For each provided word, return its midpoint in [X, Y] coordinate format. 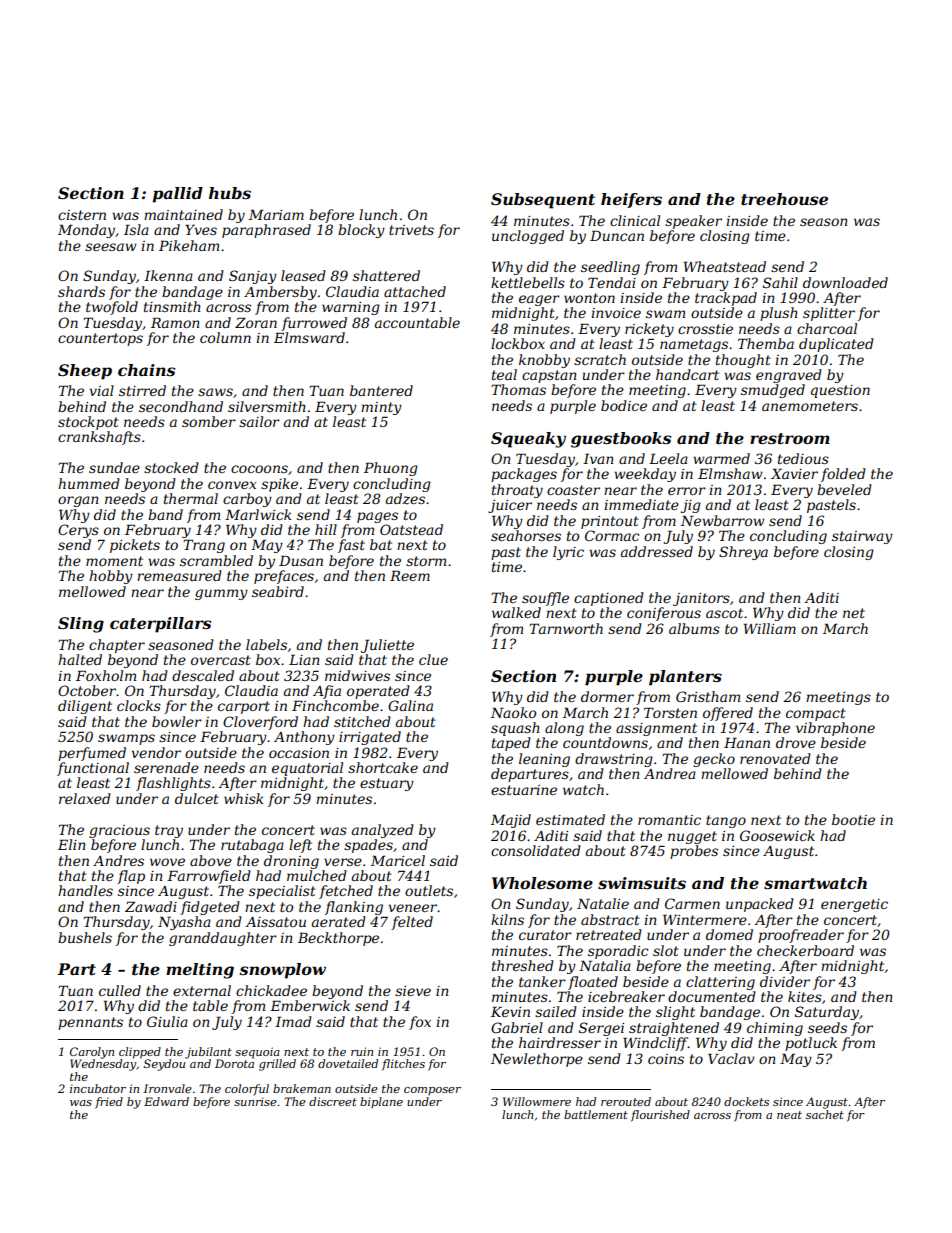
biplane [381, 1102]
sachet [825, 1114]
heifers [631, 200]
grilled [277, 1065]
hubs [230, 193]
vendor [156, 752]
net [854, 613]
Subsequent [543, 201]
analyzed [383, 831]
